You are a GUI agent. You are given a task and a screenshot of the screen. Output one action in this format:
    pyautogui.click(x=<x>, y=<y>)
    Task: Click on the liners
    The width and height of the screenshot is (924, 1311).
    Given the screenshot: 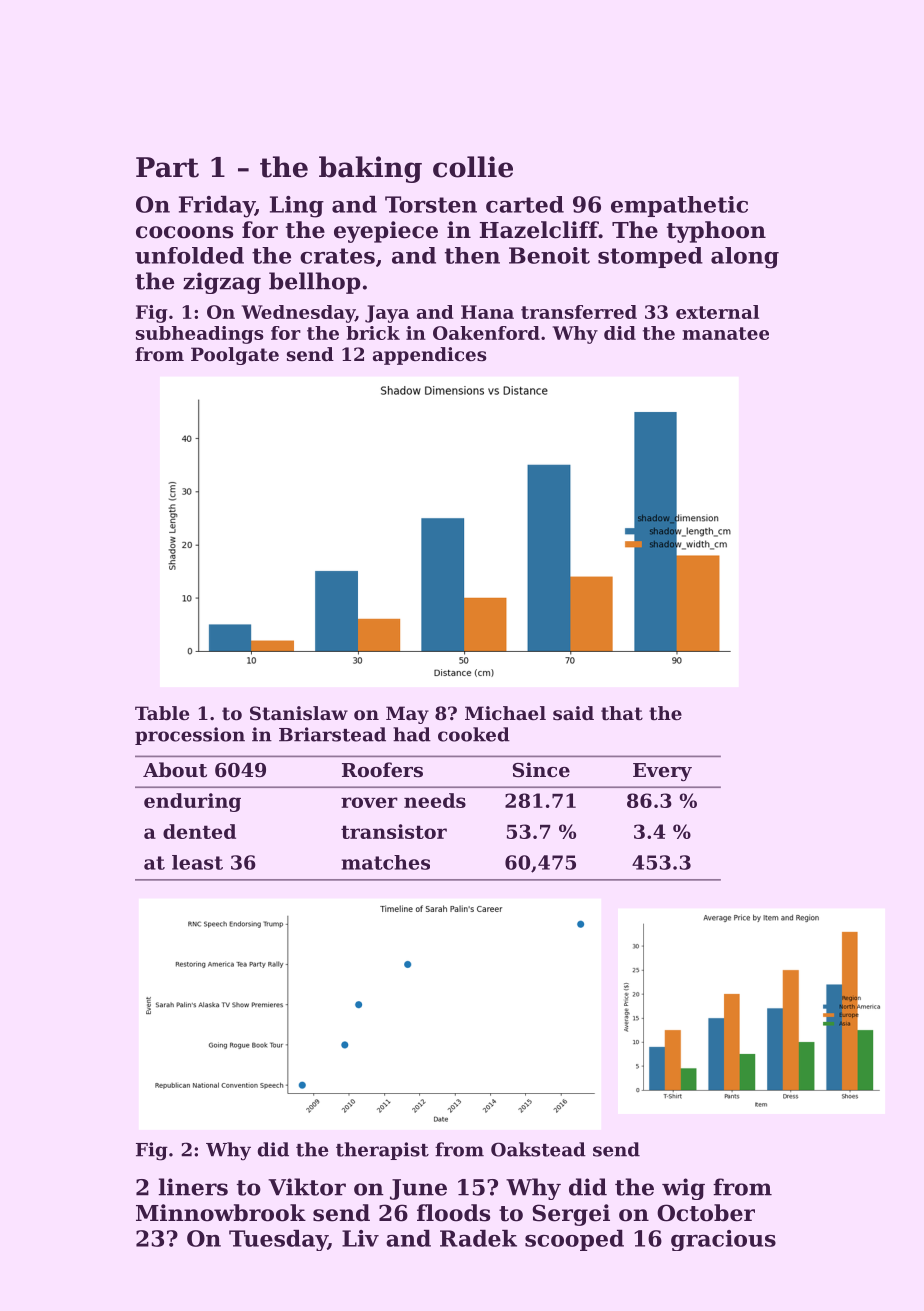 What is the action you would take?
    pyautogui.click(x=193, y=1187)
